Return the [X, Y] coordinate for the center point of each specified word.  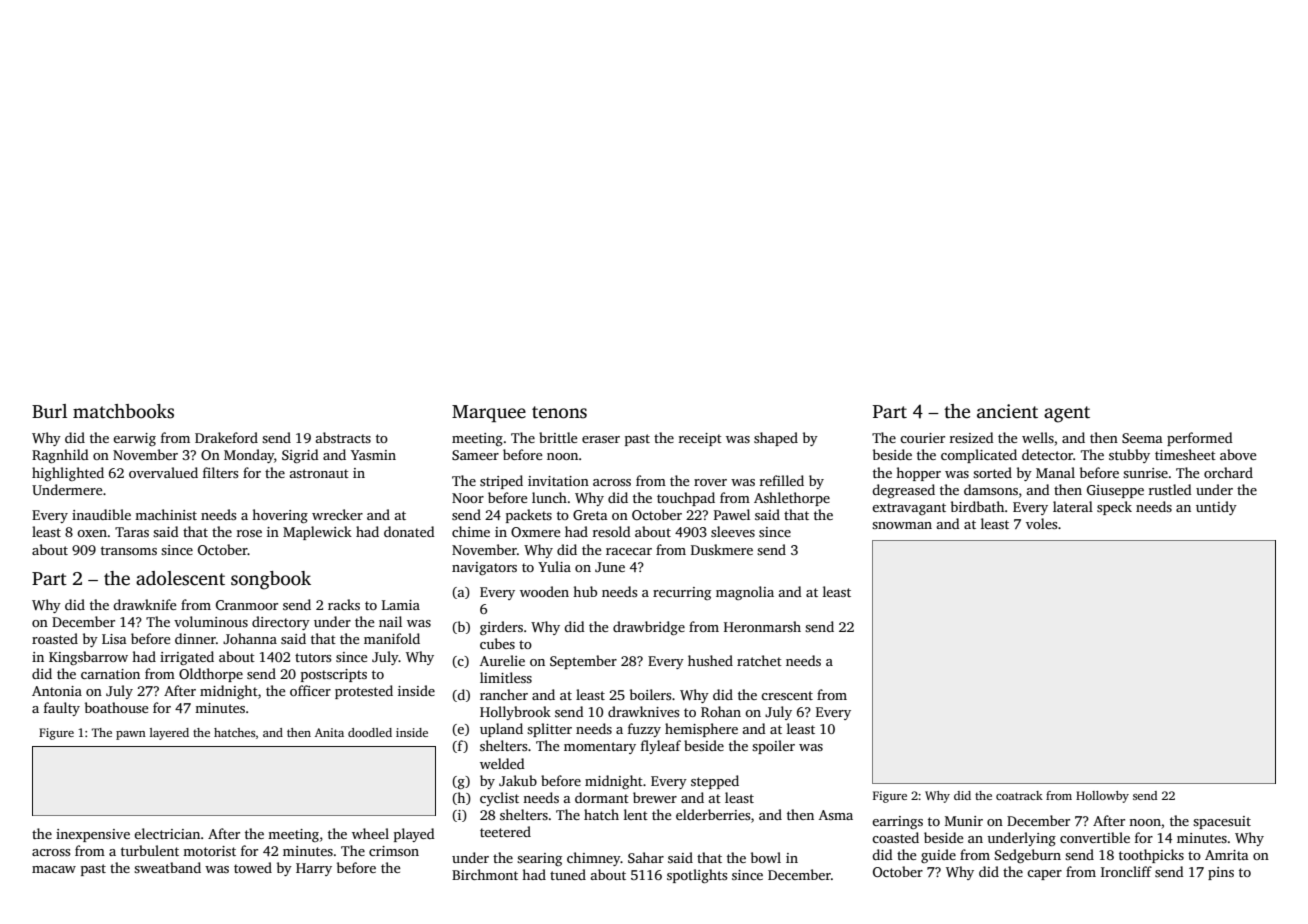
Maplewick [317, 533]
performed [1200, 439]
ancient [1007, 411]
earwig [134, 439]
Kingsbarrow [88, 658]
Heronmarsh [762, 626]
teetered [505, 831]
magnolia [745, 593]
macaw [54, 869]
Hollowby [1102, 797]
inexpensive [93, 835]
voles [1041, 523]
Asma [836, 815]
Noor [468, 498]
